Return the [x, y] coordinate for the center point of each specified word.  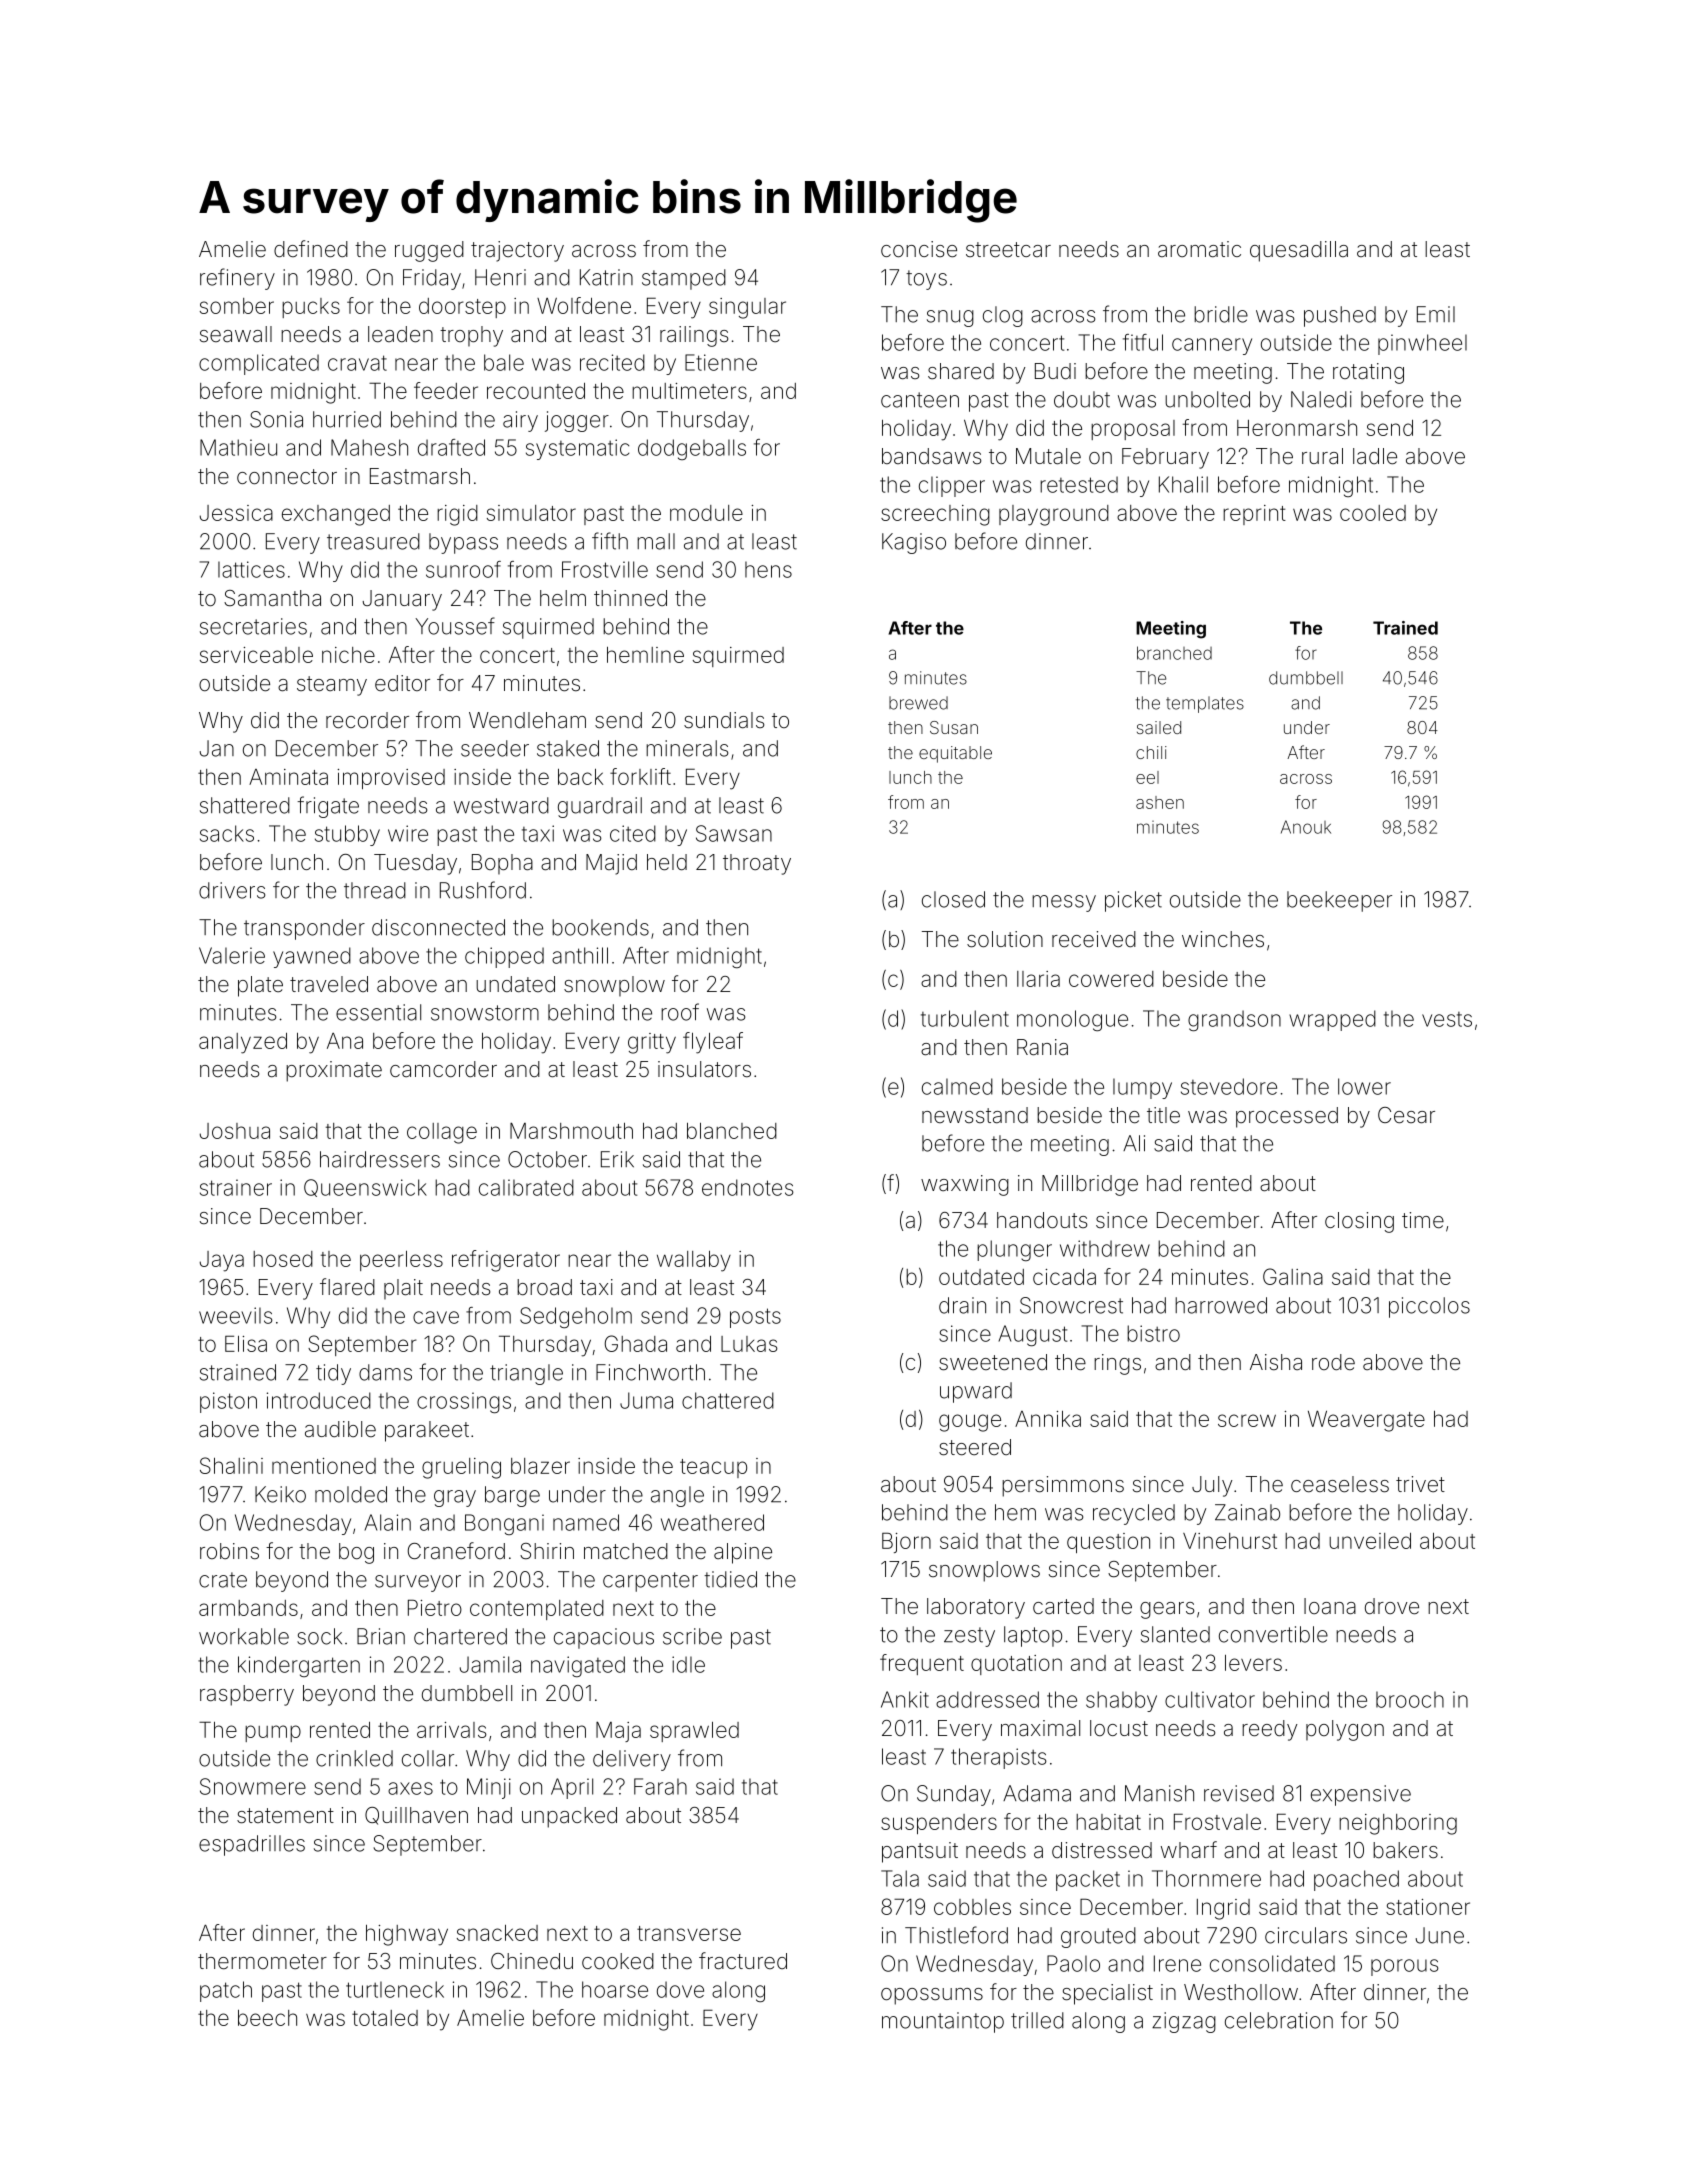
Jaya [222, 1261]
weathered [712, 1522]
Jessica [236, 513]
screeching [935, 515]
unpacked [569, 1817]
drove [1392, 1606]
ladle [1375, 456]
